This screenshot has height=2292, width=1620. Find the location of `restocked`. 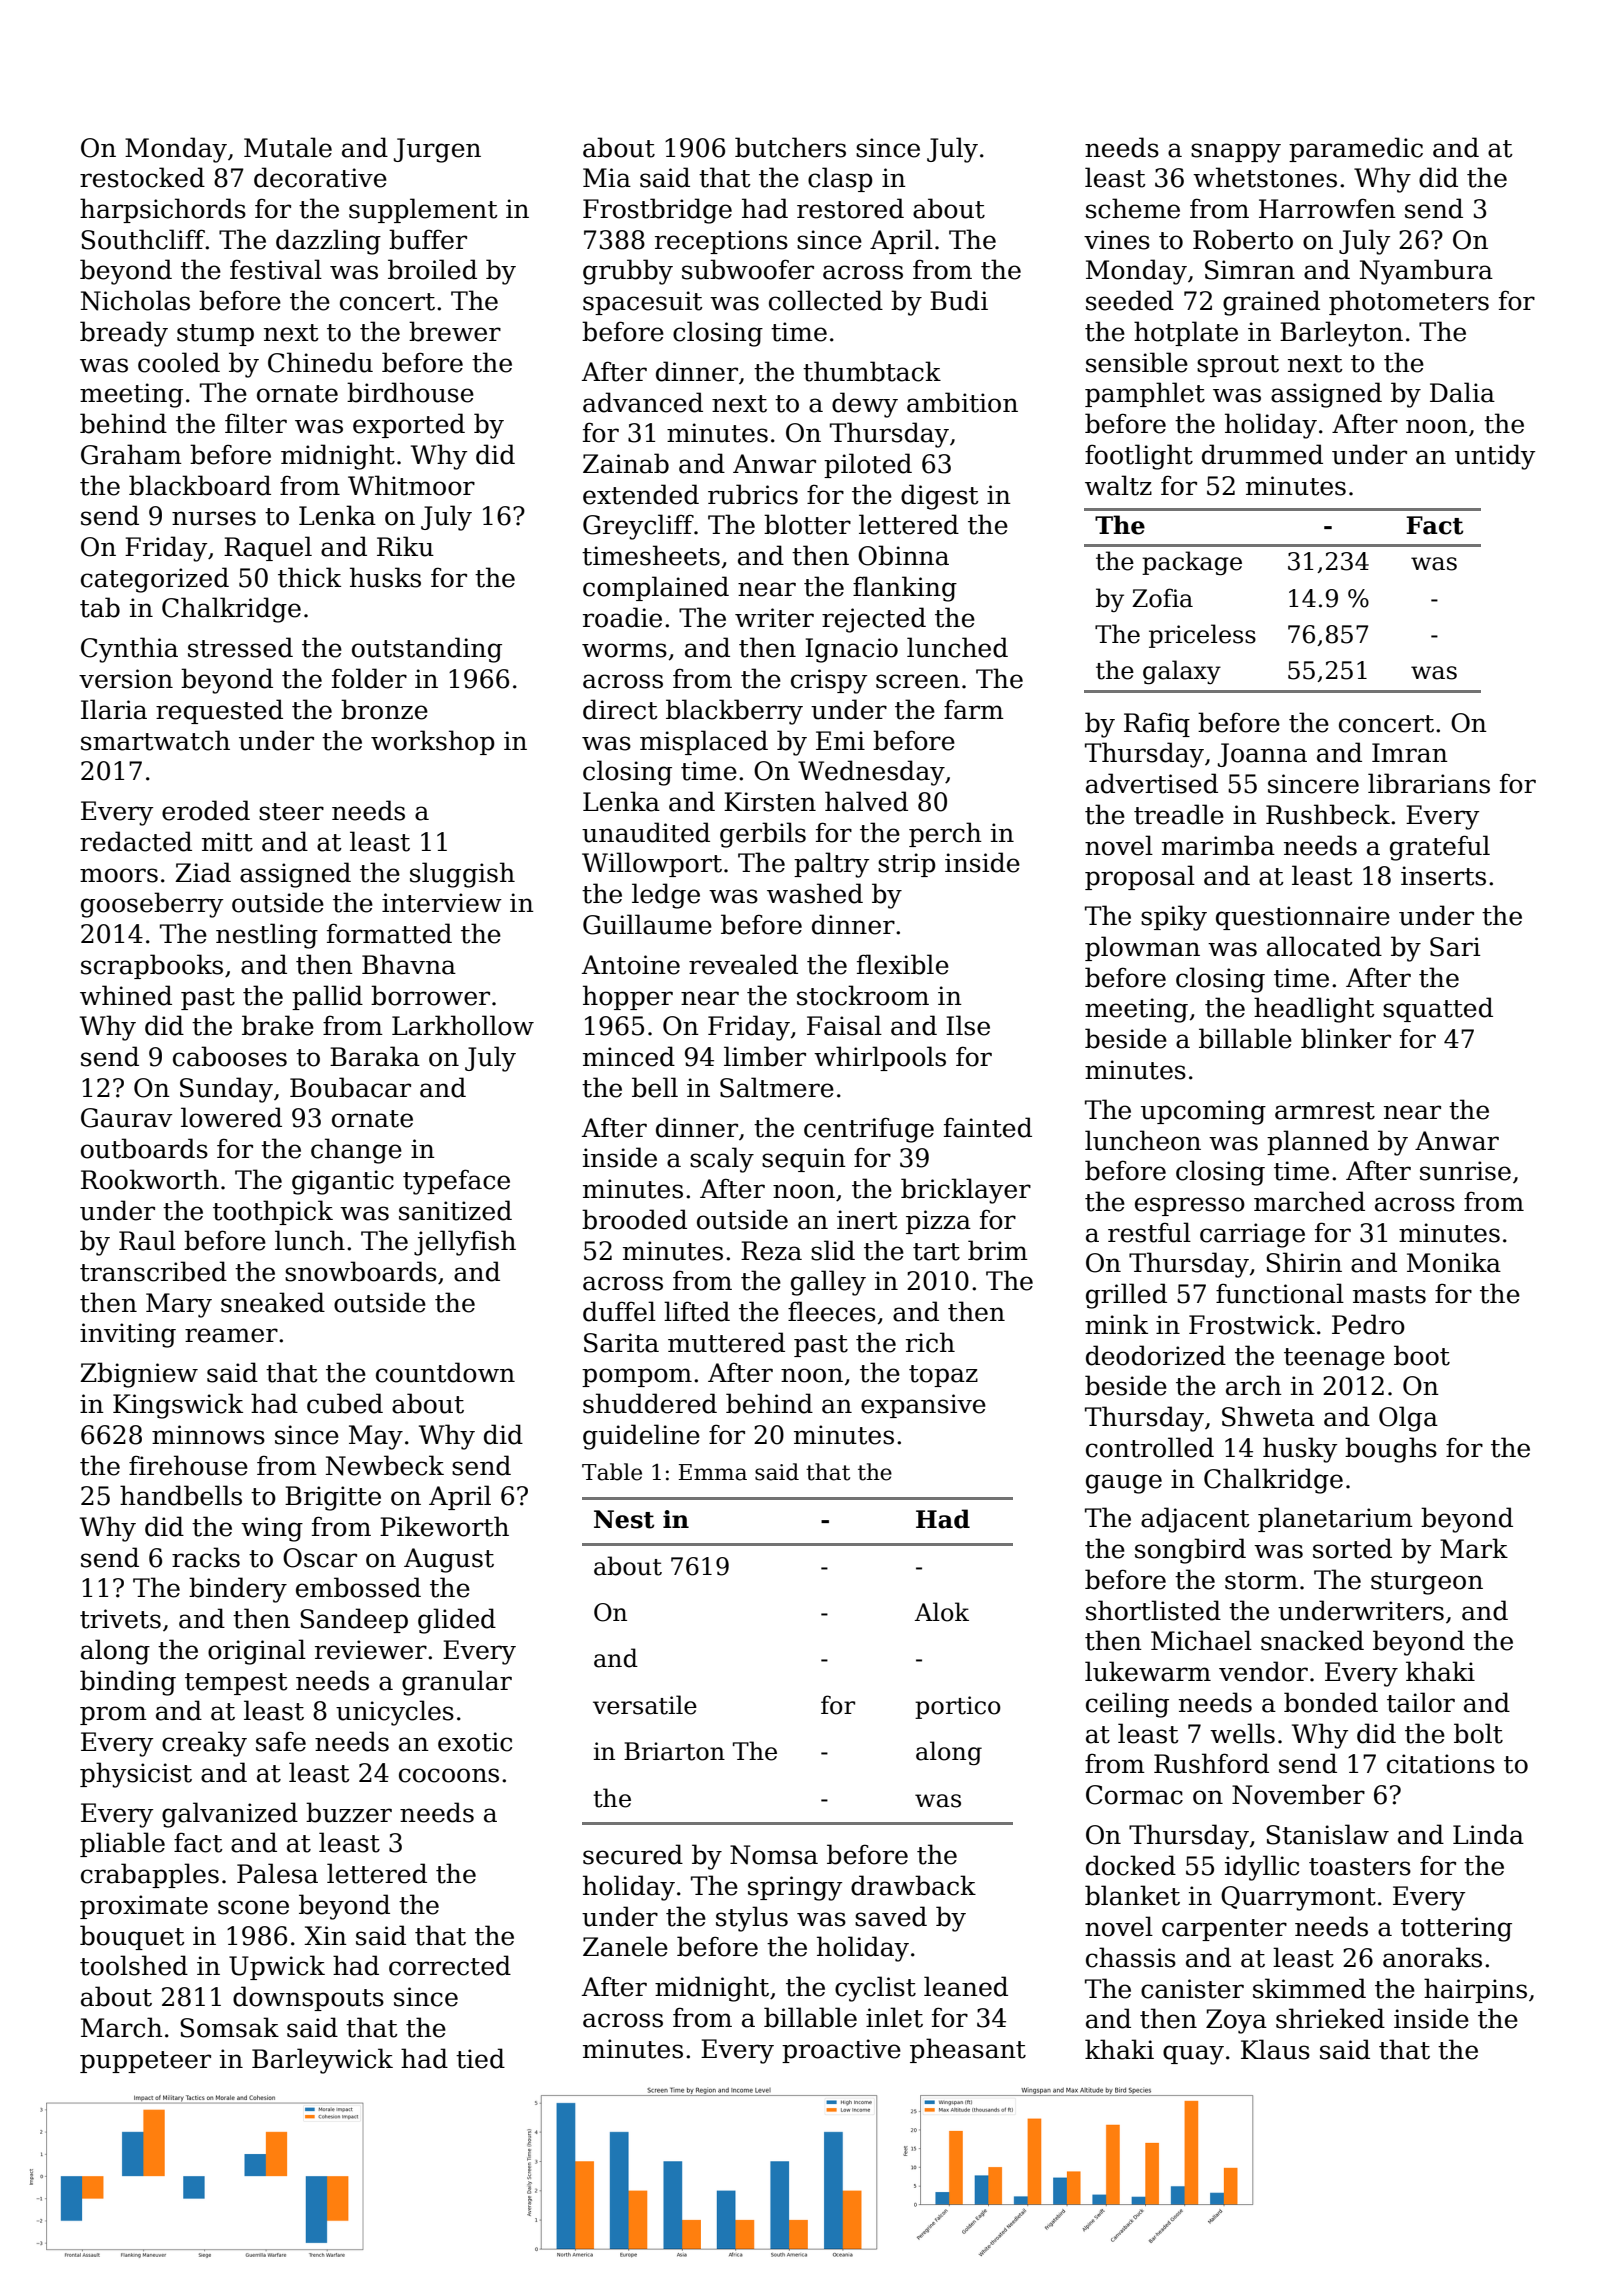

restocked is located at coordinates (142, 177).
